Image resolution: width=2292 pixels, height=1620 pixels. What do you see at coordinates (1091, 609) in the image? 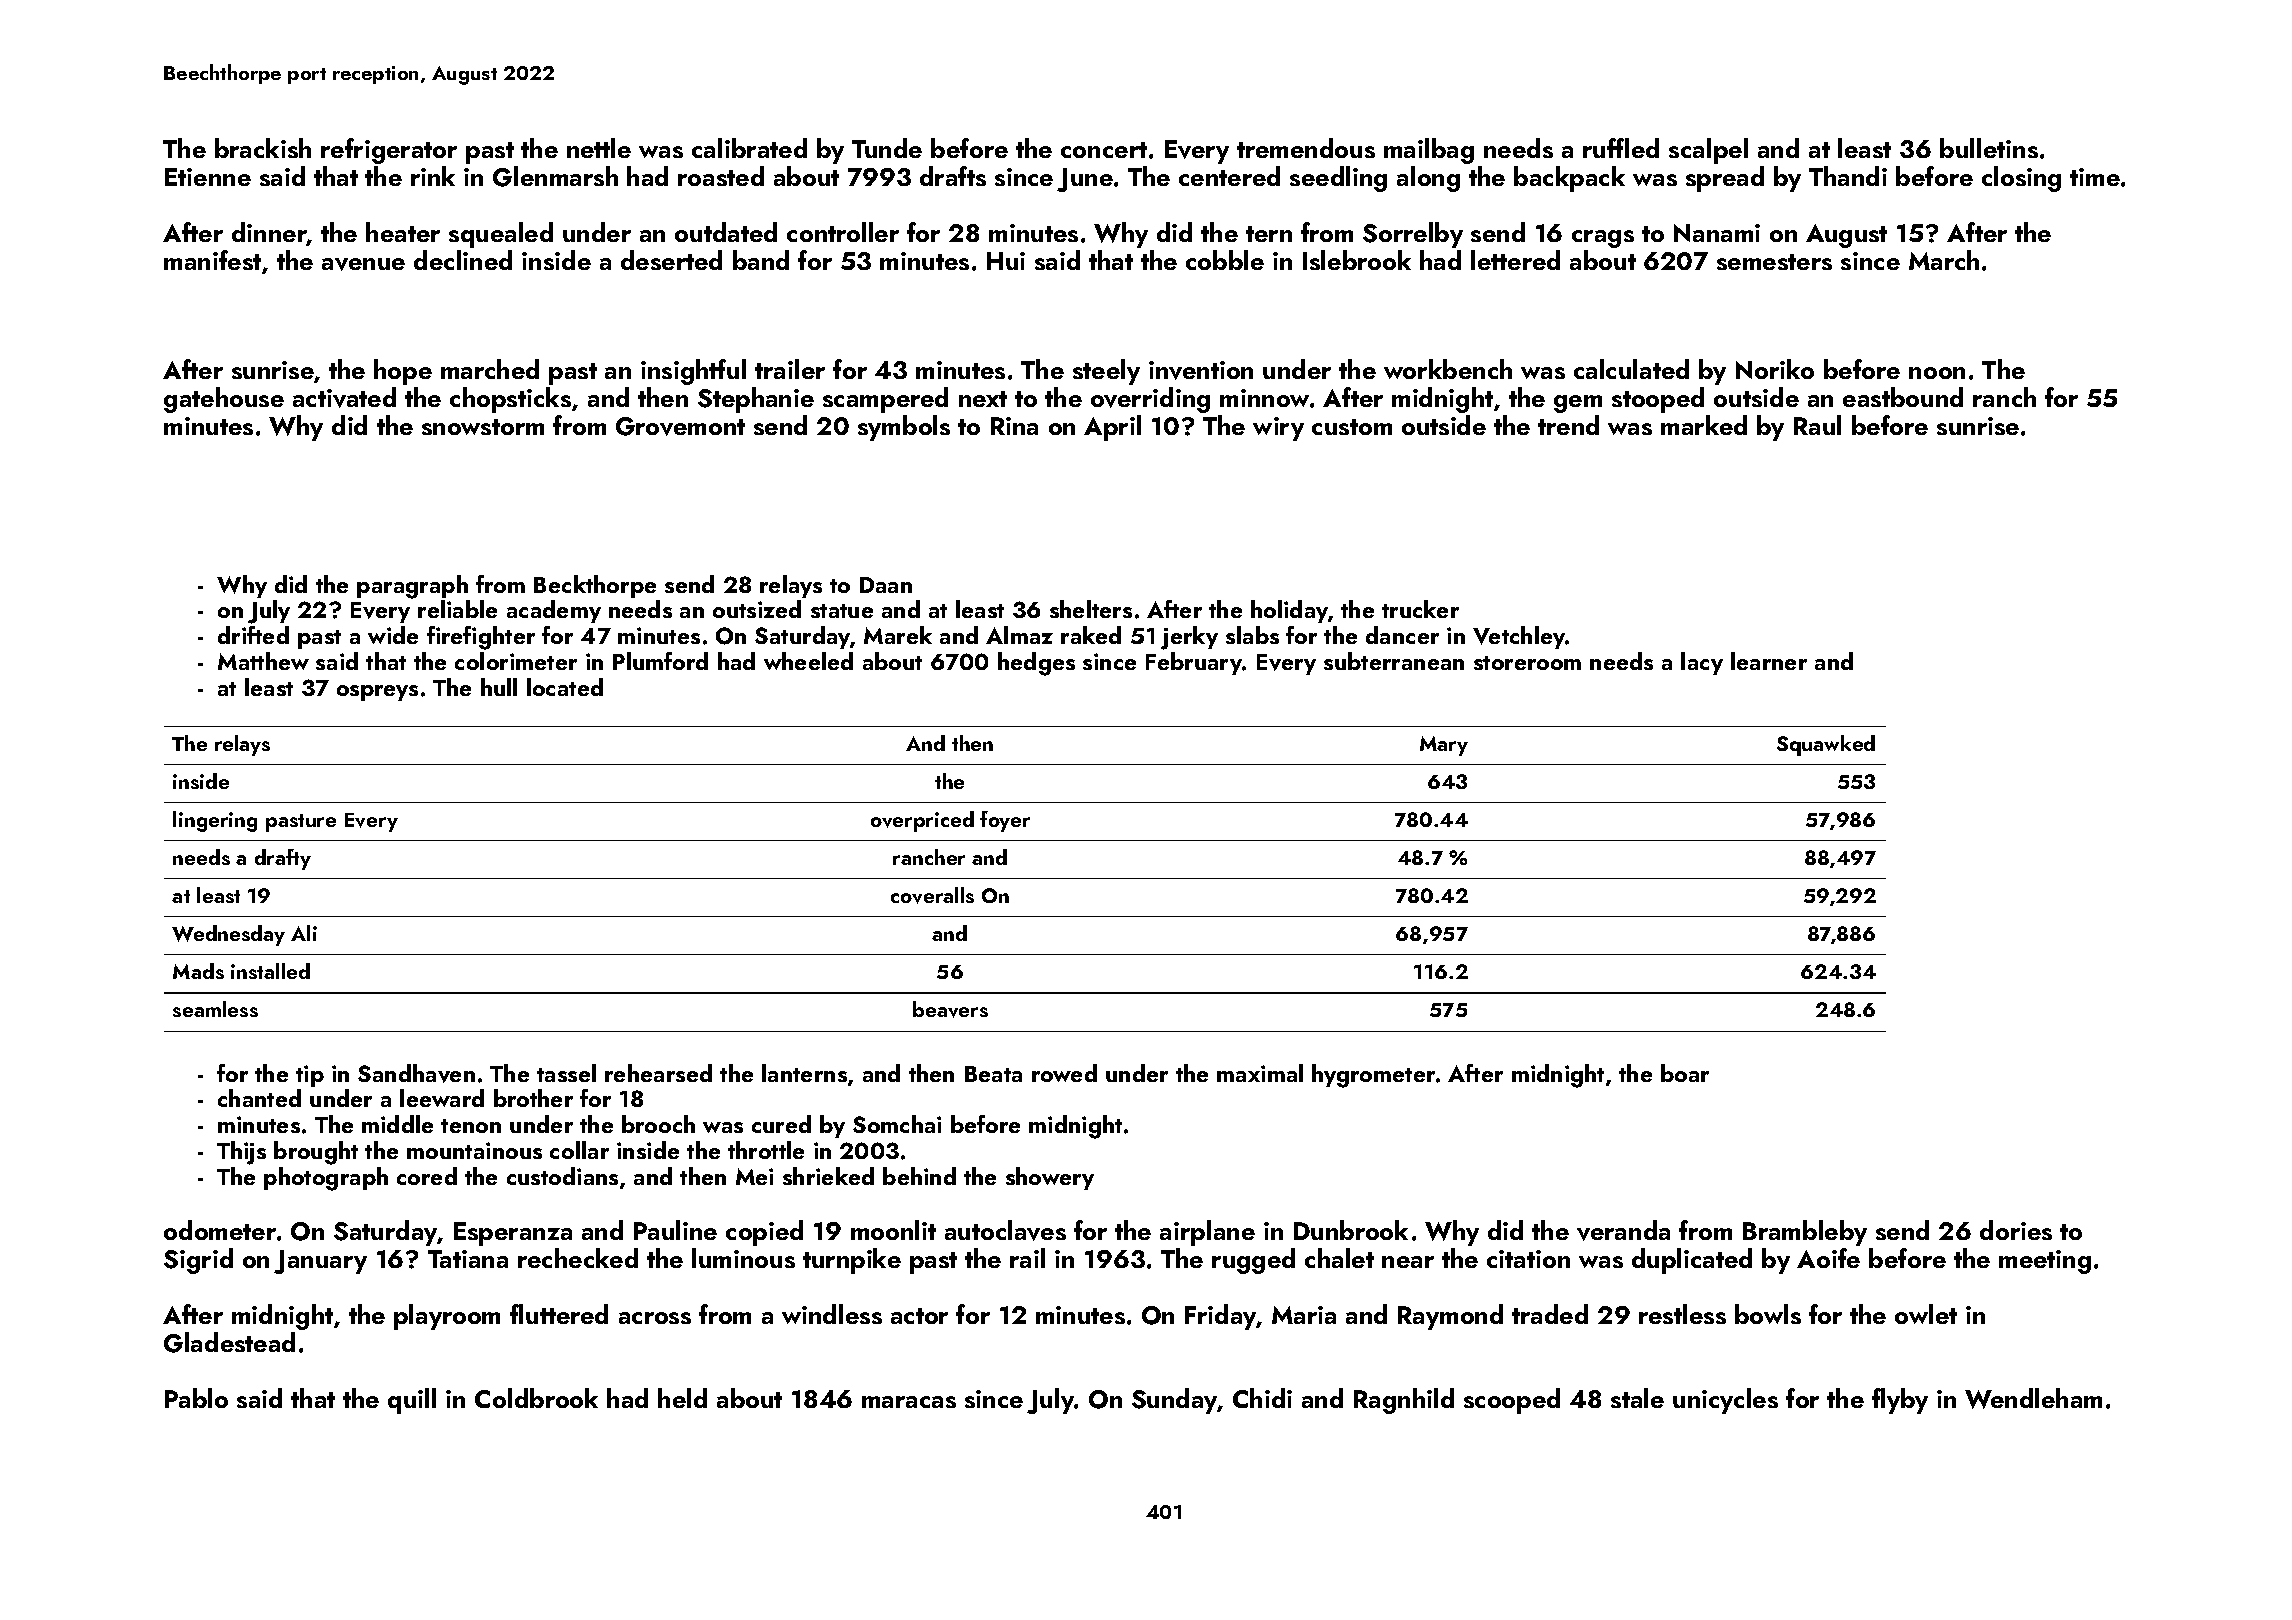
I see `shelters` at bounding box center [1091, 609].
